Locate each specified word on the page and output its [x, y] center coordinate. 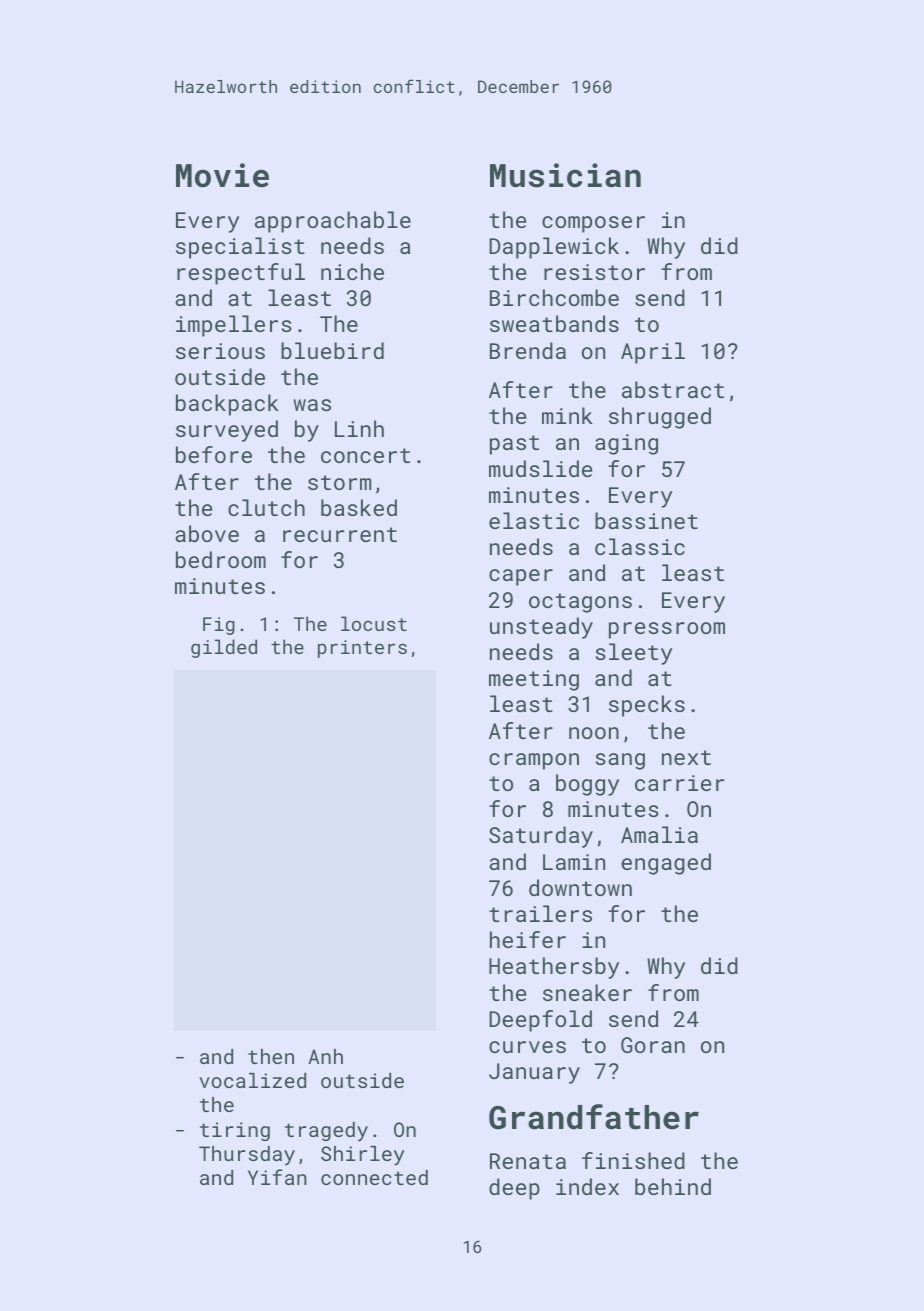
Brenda [528, 350]
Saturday [541, 837]
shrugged [660, 418]
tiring [235, 1131]
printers [362, 649]
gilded [224, 648]
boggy [587, 785]
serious [220, 351]
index [587, 1186]
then [271, 1056]
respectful [241, 274]
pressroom [667, 630]
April [653, 353]
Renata [528, 1161]
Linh [359, 428]
